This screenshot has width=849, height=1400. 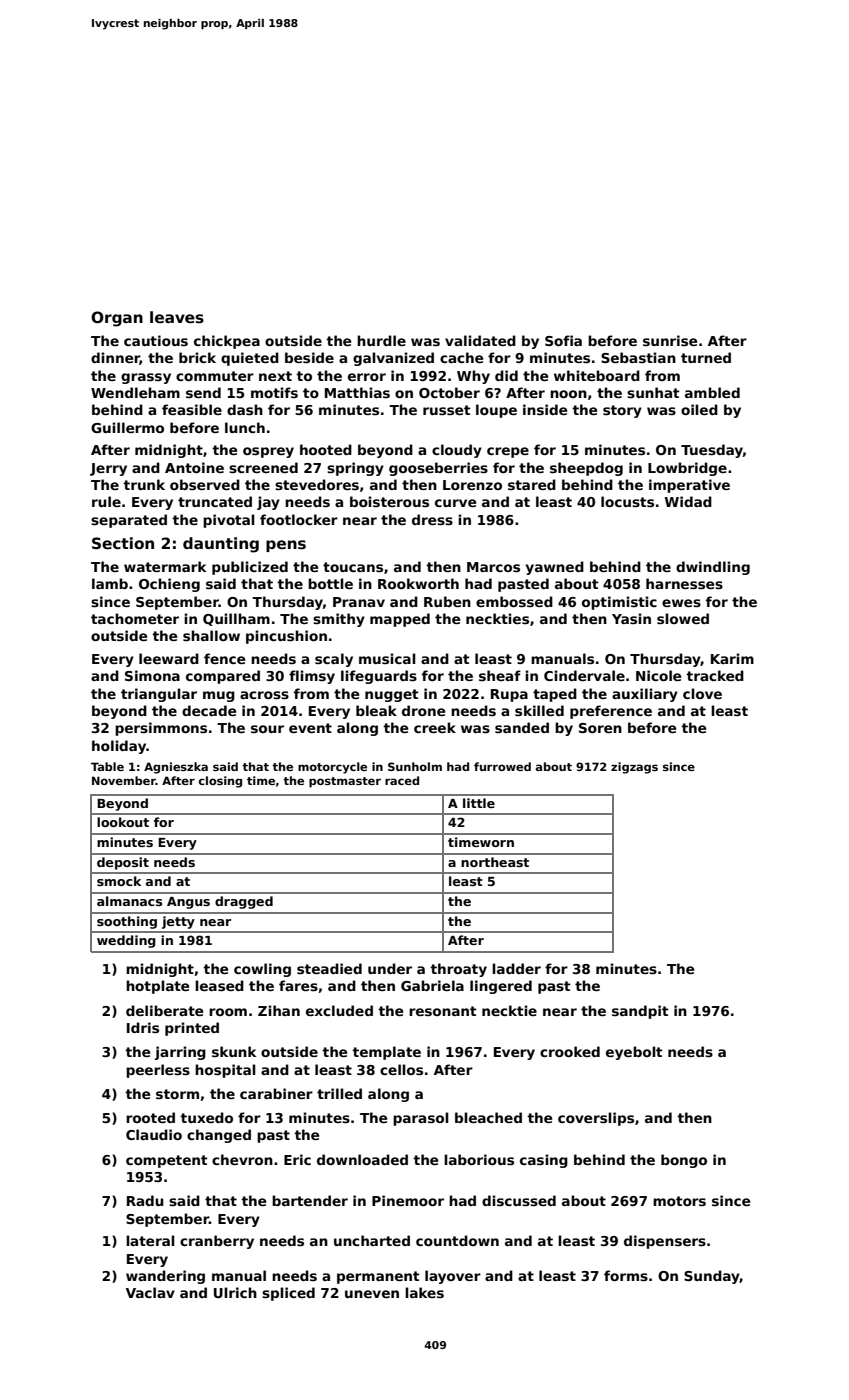 I want to click on observed, so click(x=205, y=484).
